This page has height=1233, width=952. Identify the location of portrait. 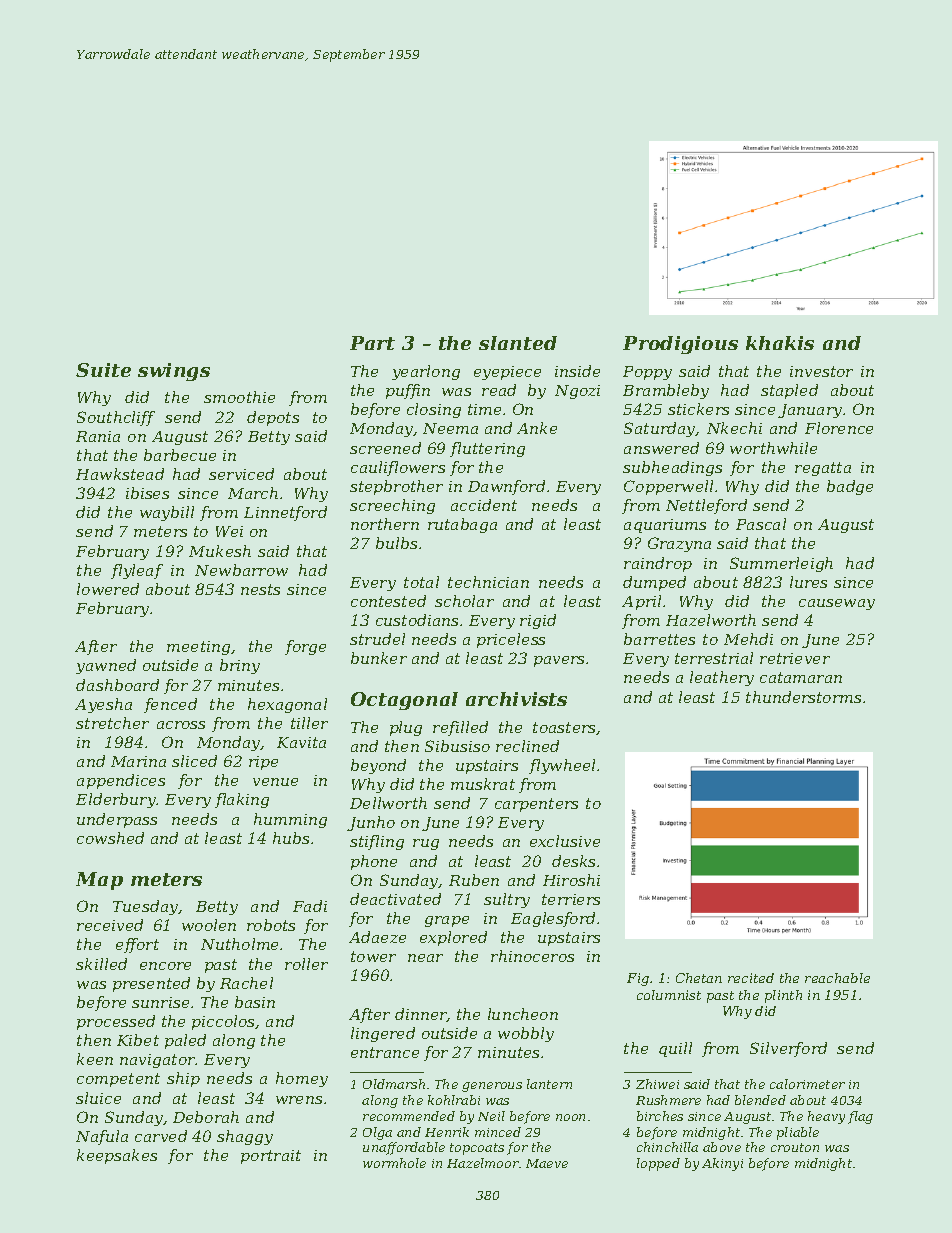
(271, 1157).
